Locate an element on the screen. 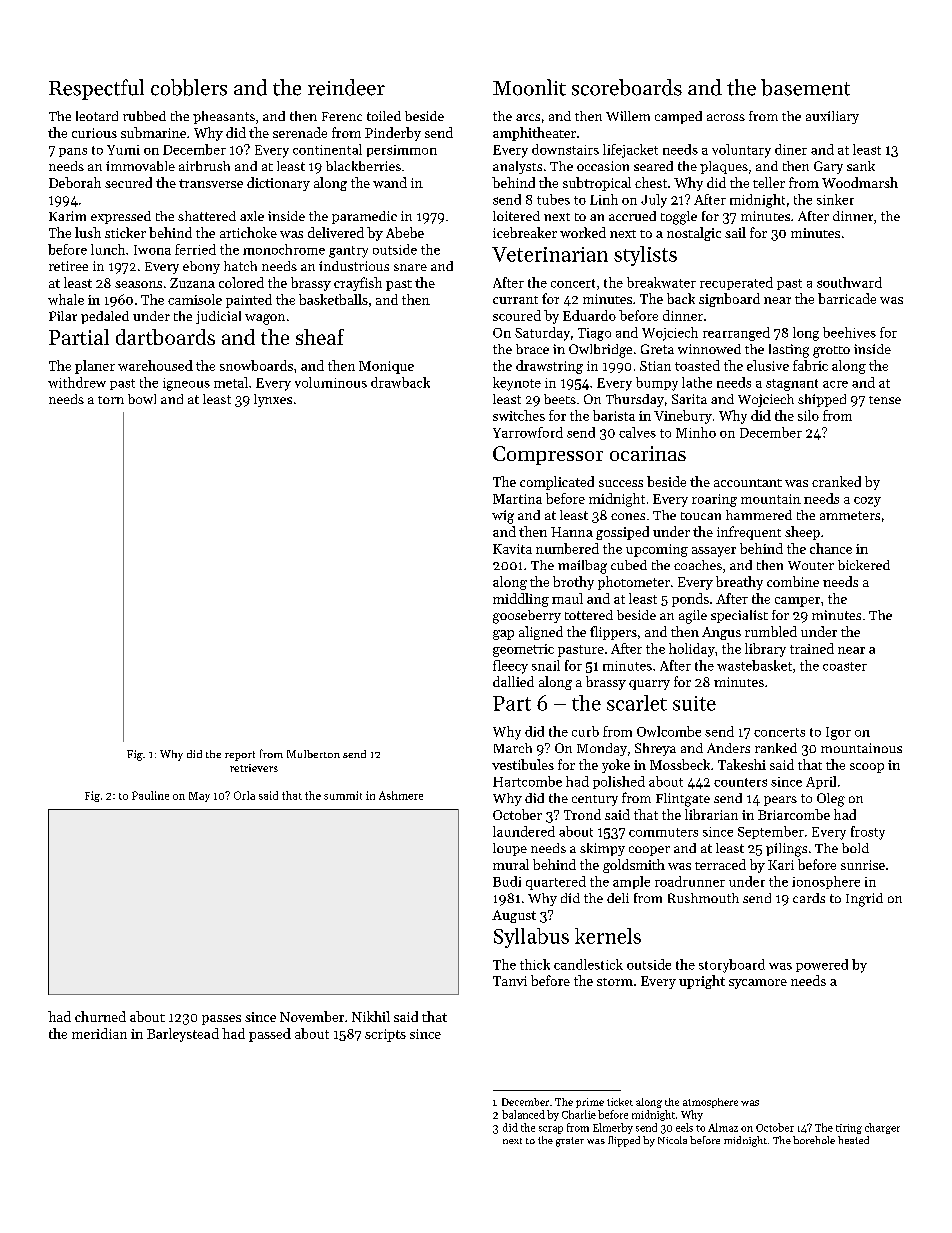  torn is located at coordinates (111, 400).
